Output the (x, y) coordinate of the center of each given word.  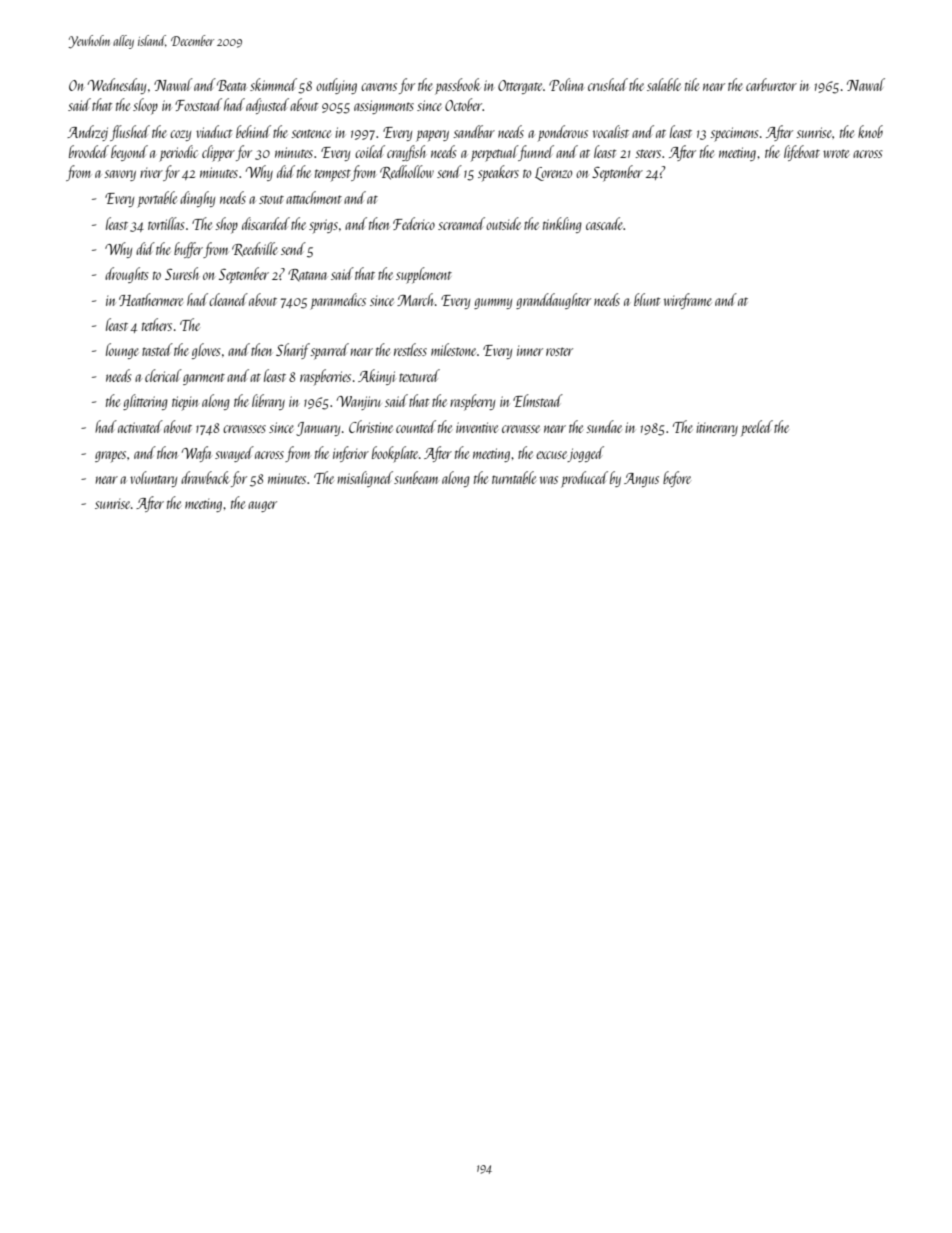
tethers (157, 324)
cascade (604, 223)
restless (410, 349)
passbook (458, 86)
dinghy (197, 199)
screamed (461, 223)
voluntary (153, 479)
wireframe (688, 301)
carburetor (771, 84)
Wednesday (117, 86)
